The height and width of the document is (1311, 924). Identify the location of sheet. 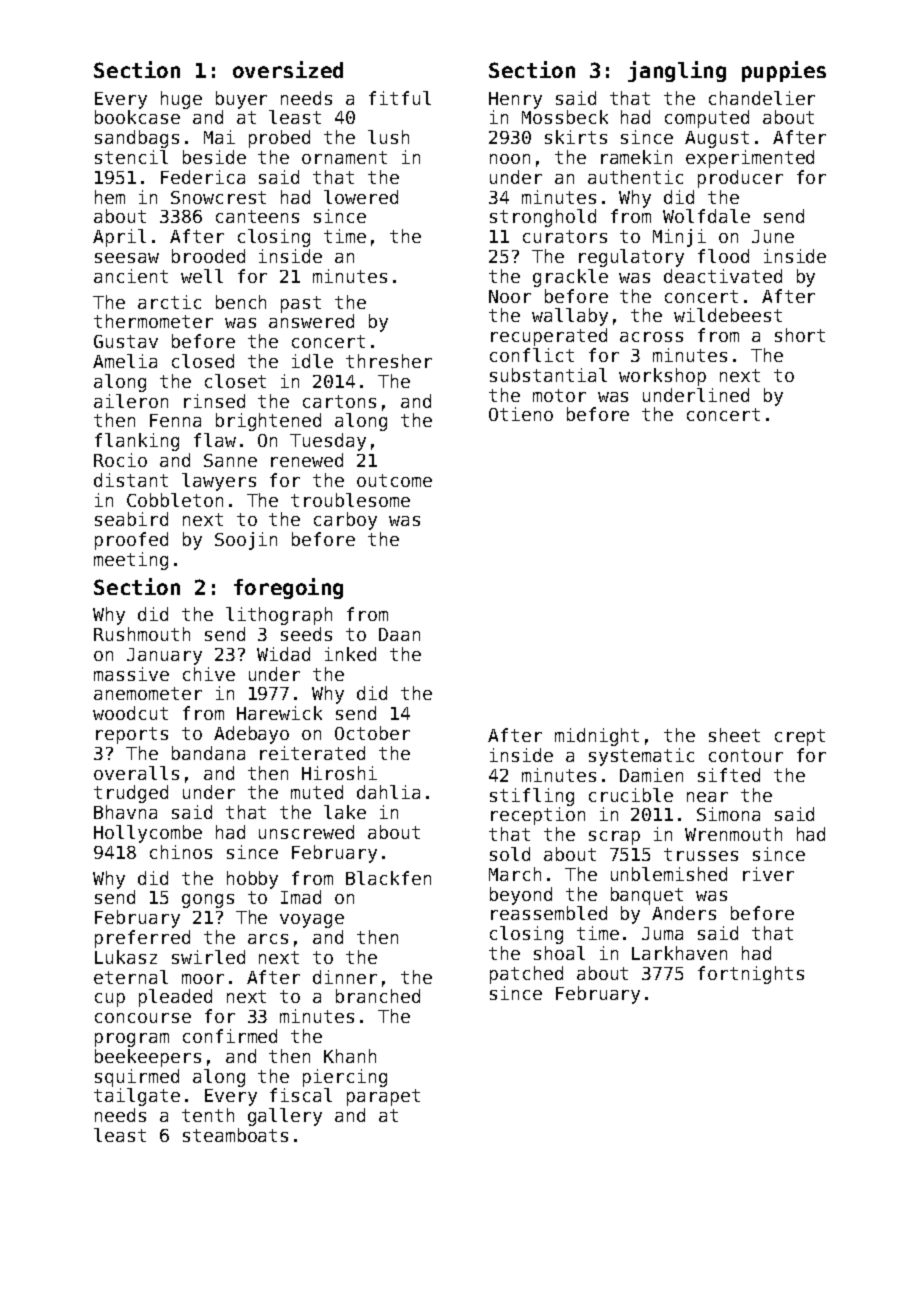
(734, 735).
